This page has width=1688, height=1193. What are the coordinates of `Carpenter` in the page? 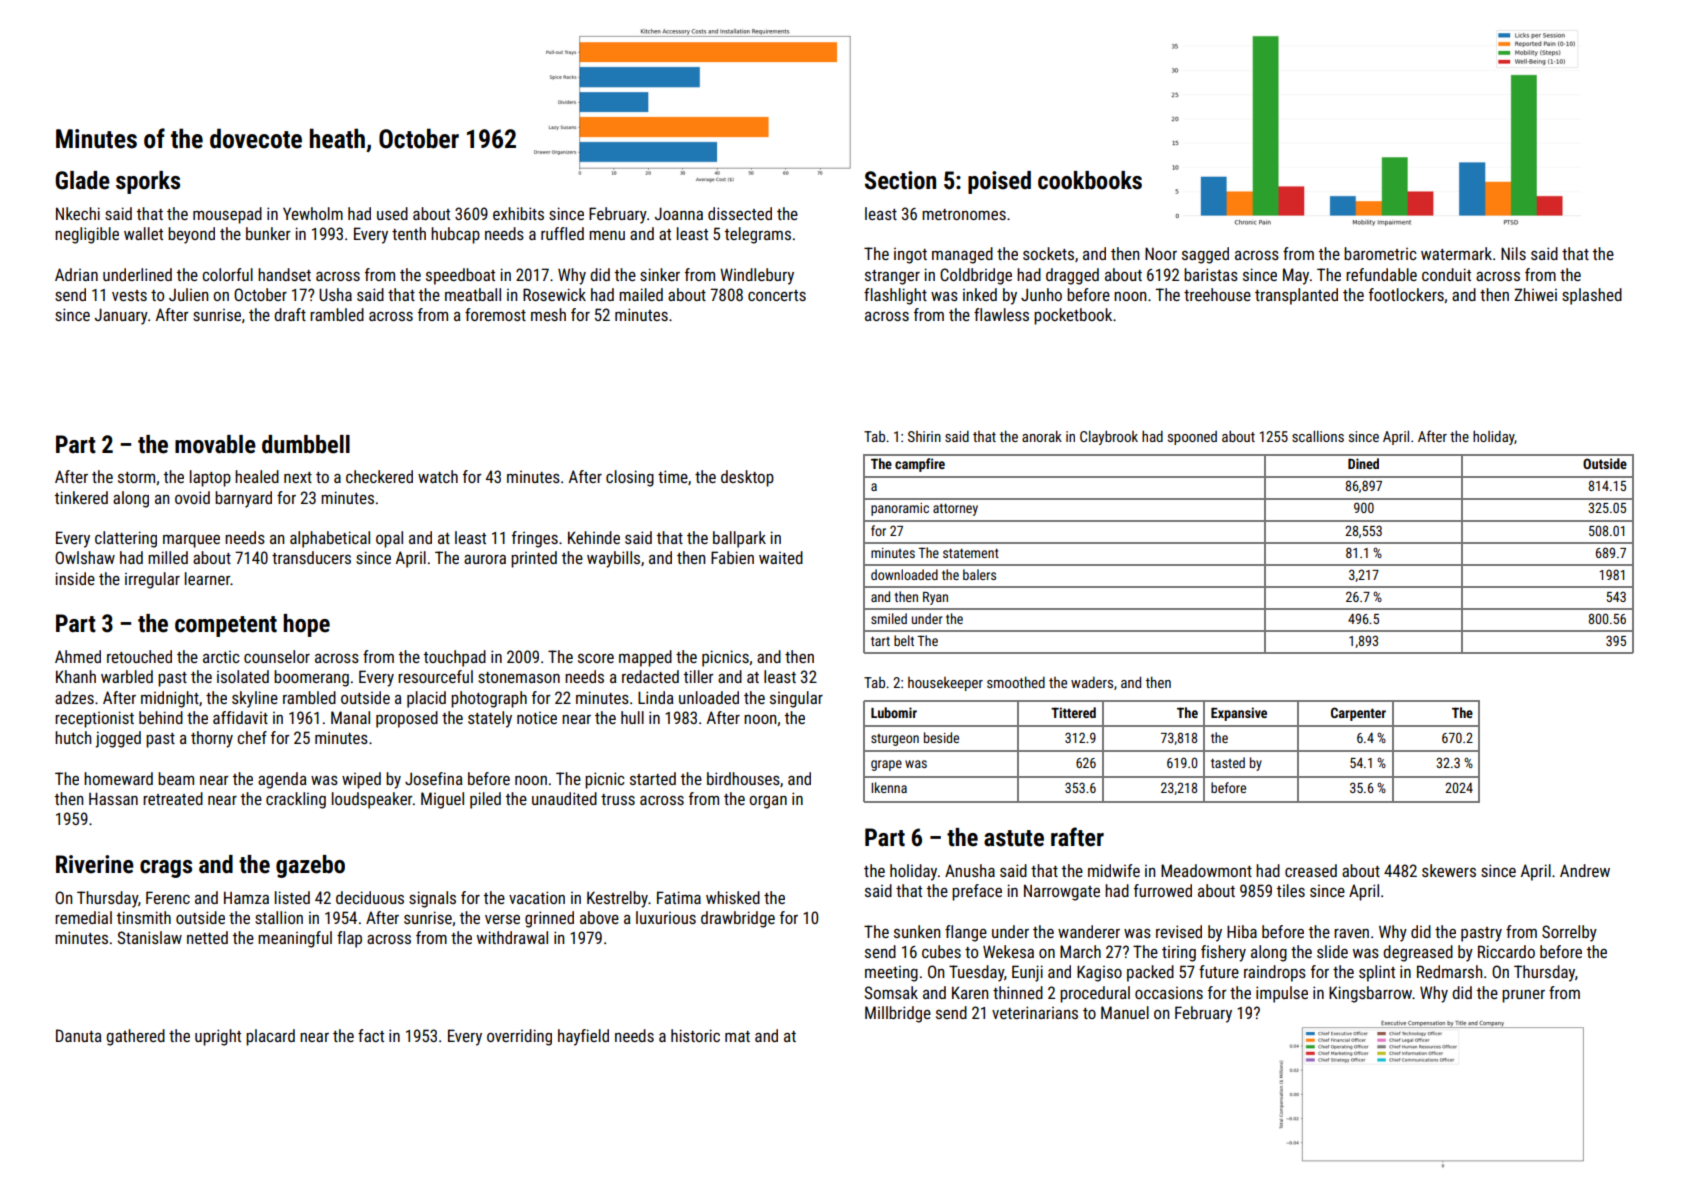 It's located at (1358, 714).
